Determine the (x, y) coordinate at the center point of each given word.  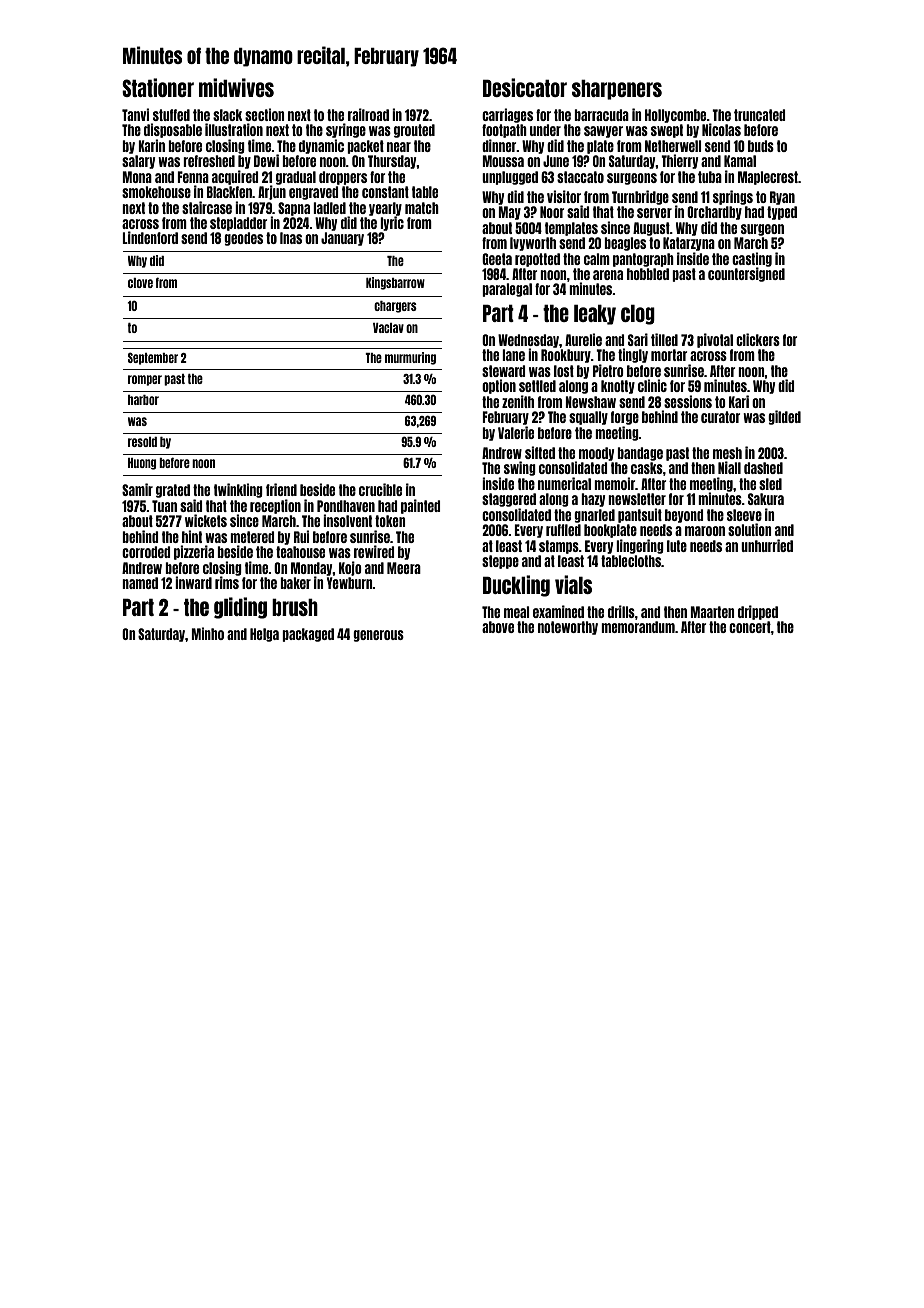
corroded (146, 552)
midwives (236, 87)
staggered (509, 500)
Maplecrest (768, 178)
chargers (395, 307)
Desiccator (525, 87)
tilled (664, 339)
